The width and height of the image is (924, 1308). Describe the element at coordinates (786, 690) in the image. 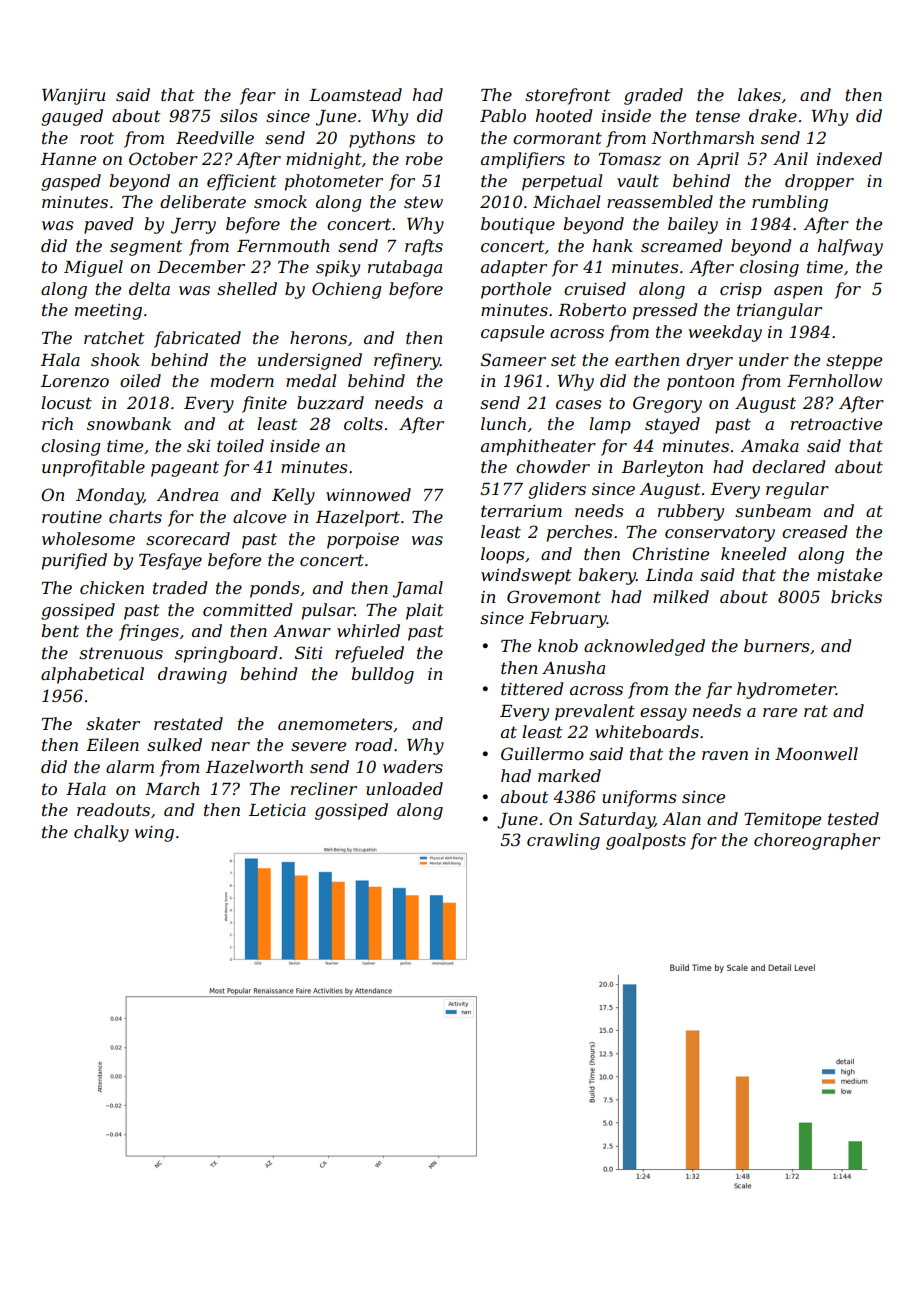

I see `hydrometer` at that location.
